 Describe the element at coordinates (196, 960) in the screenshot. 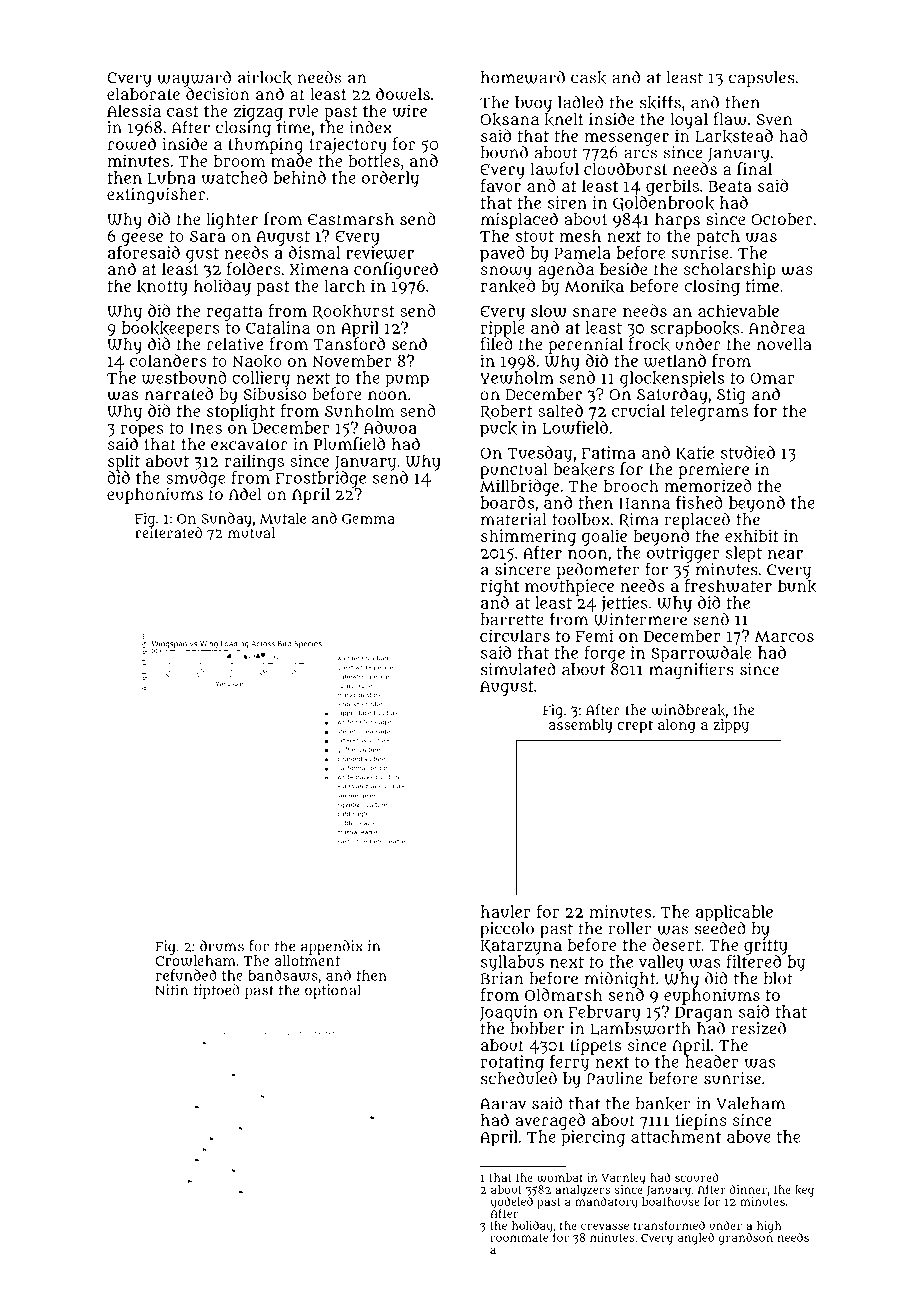

I see `Crowleham` at that location.
